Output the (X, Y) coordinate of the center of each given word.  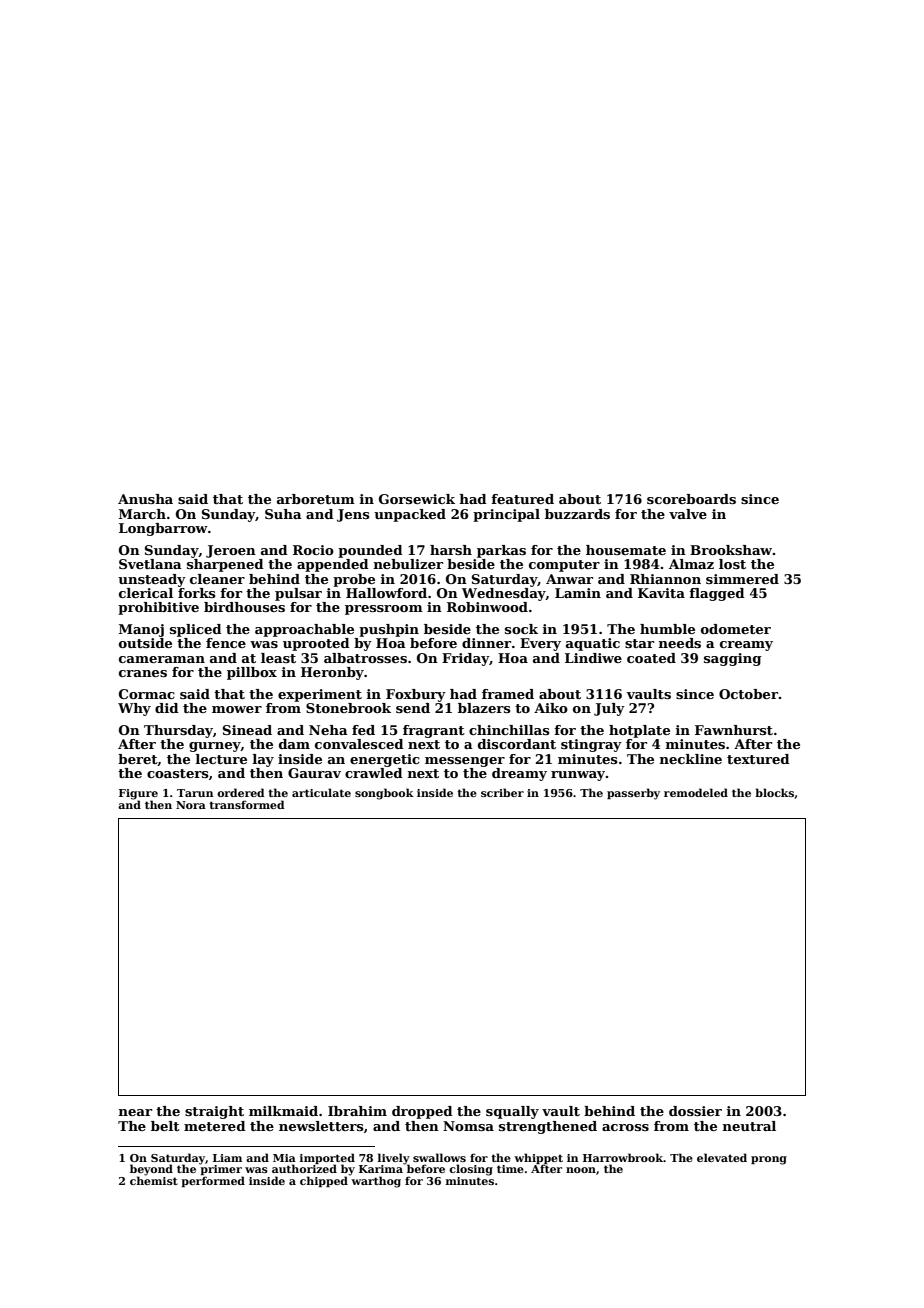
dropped (422, 1112)
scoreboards (691, 499)
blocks (774, 792)
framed (508, 694)
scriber (502, 792)
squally (512, 1112)
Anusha (145, 499)
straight (214, 1112)
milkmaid (283, 1111)
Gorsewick (417, 499)
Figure (138, 794)
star (639, 643)
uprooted (316, 644)
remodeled (696, 792)
